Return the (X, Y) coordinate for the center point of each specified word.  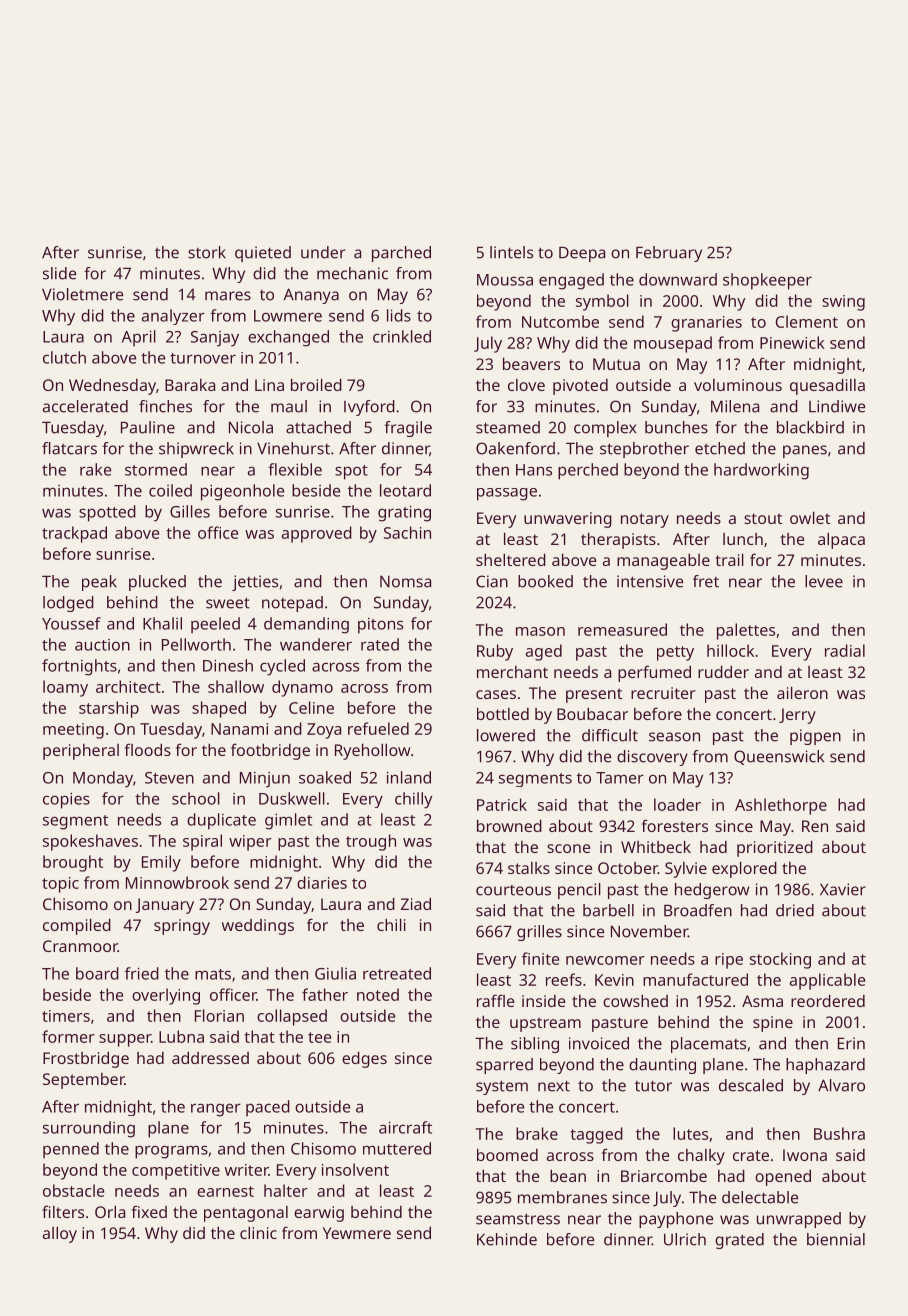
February (669, 254)
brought (73, 863)
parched (401, 254)
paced (268, 1108)
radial (845, 650)
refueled (378, 728)
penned (71, 1150)
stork (207, 252)
